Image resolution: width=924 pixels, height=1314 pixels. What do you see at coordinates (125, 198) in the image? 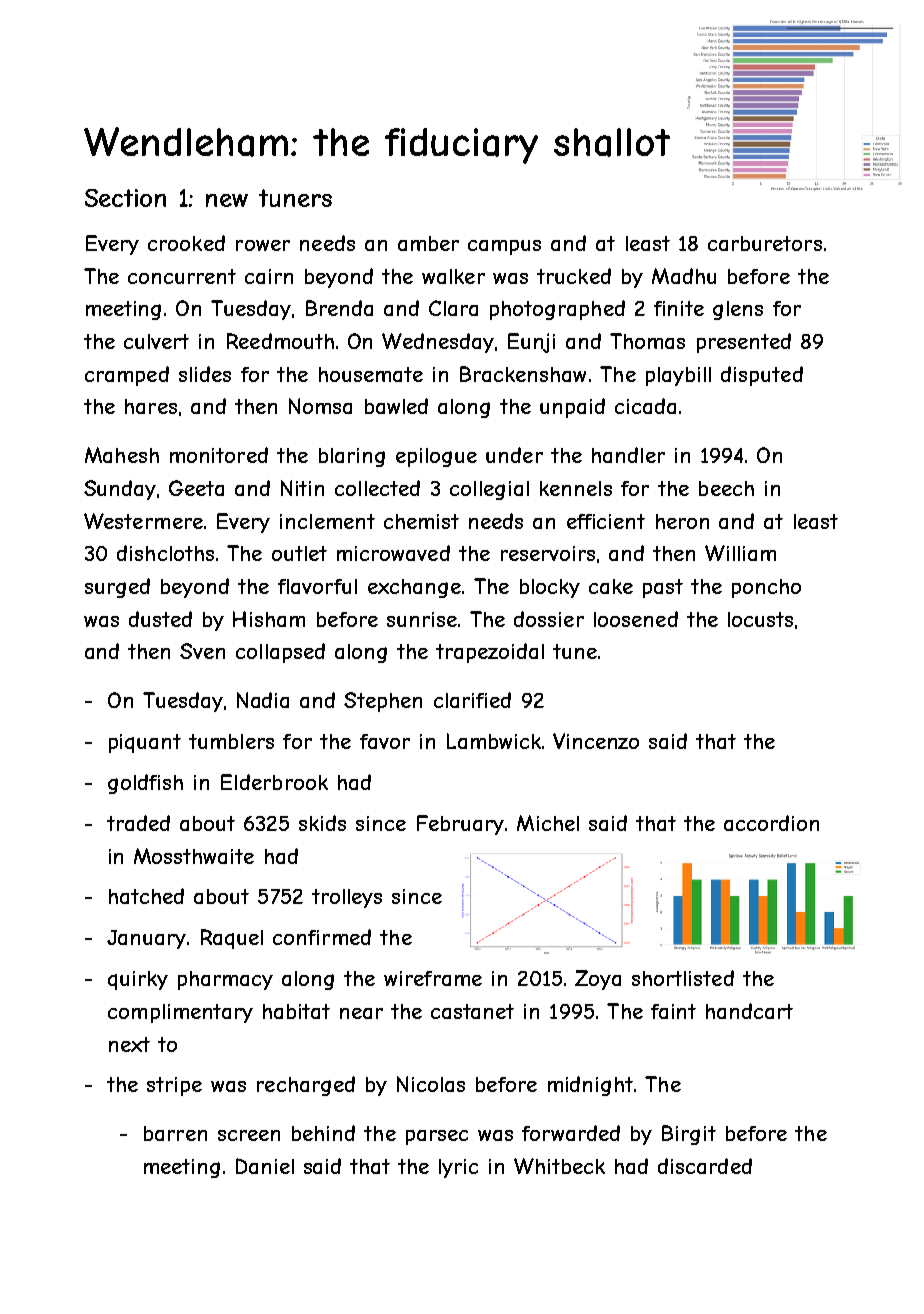
I see `Section` at bounding box center [125, 198].
